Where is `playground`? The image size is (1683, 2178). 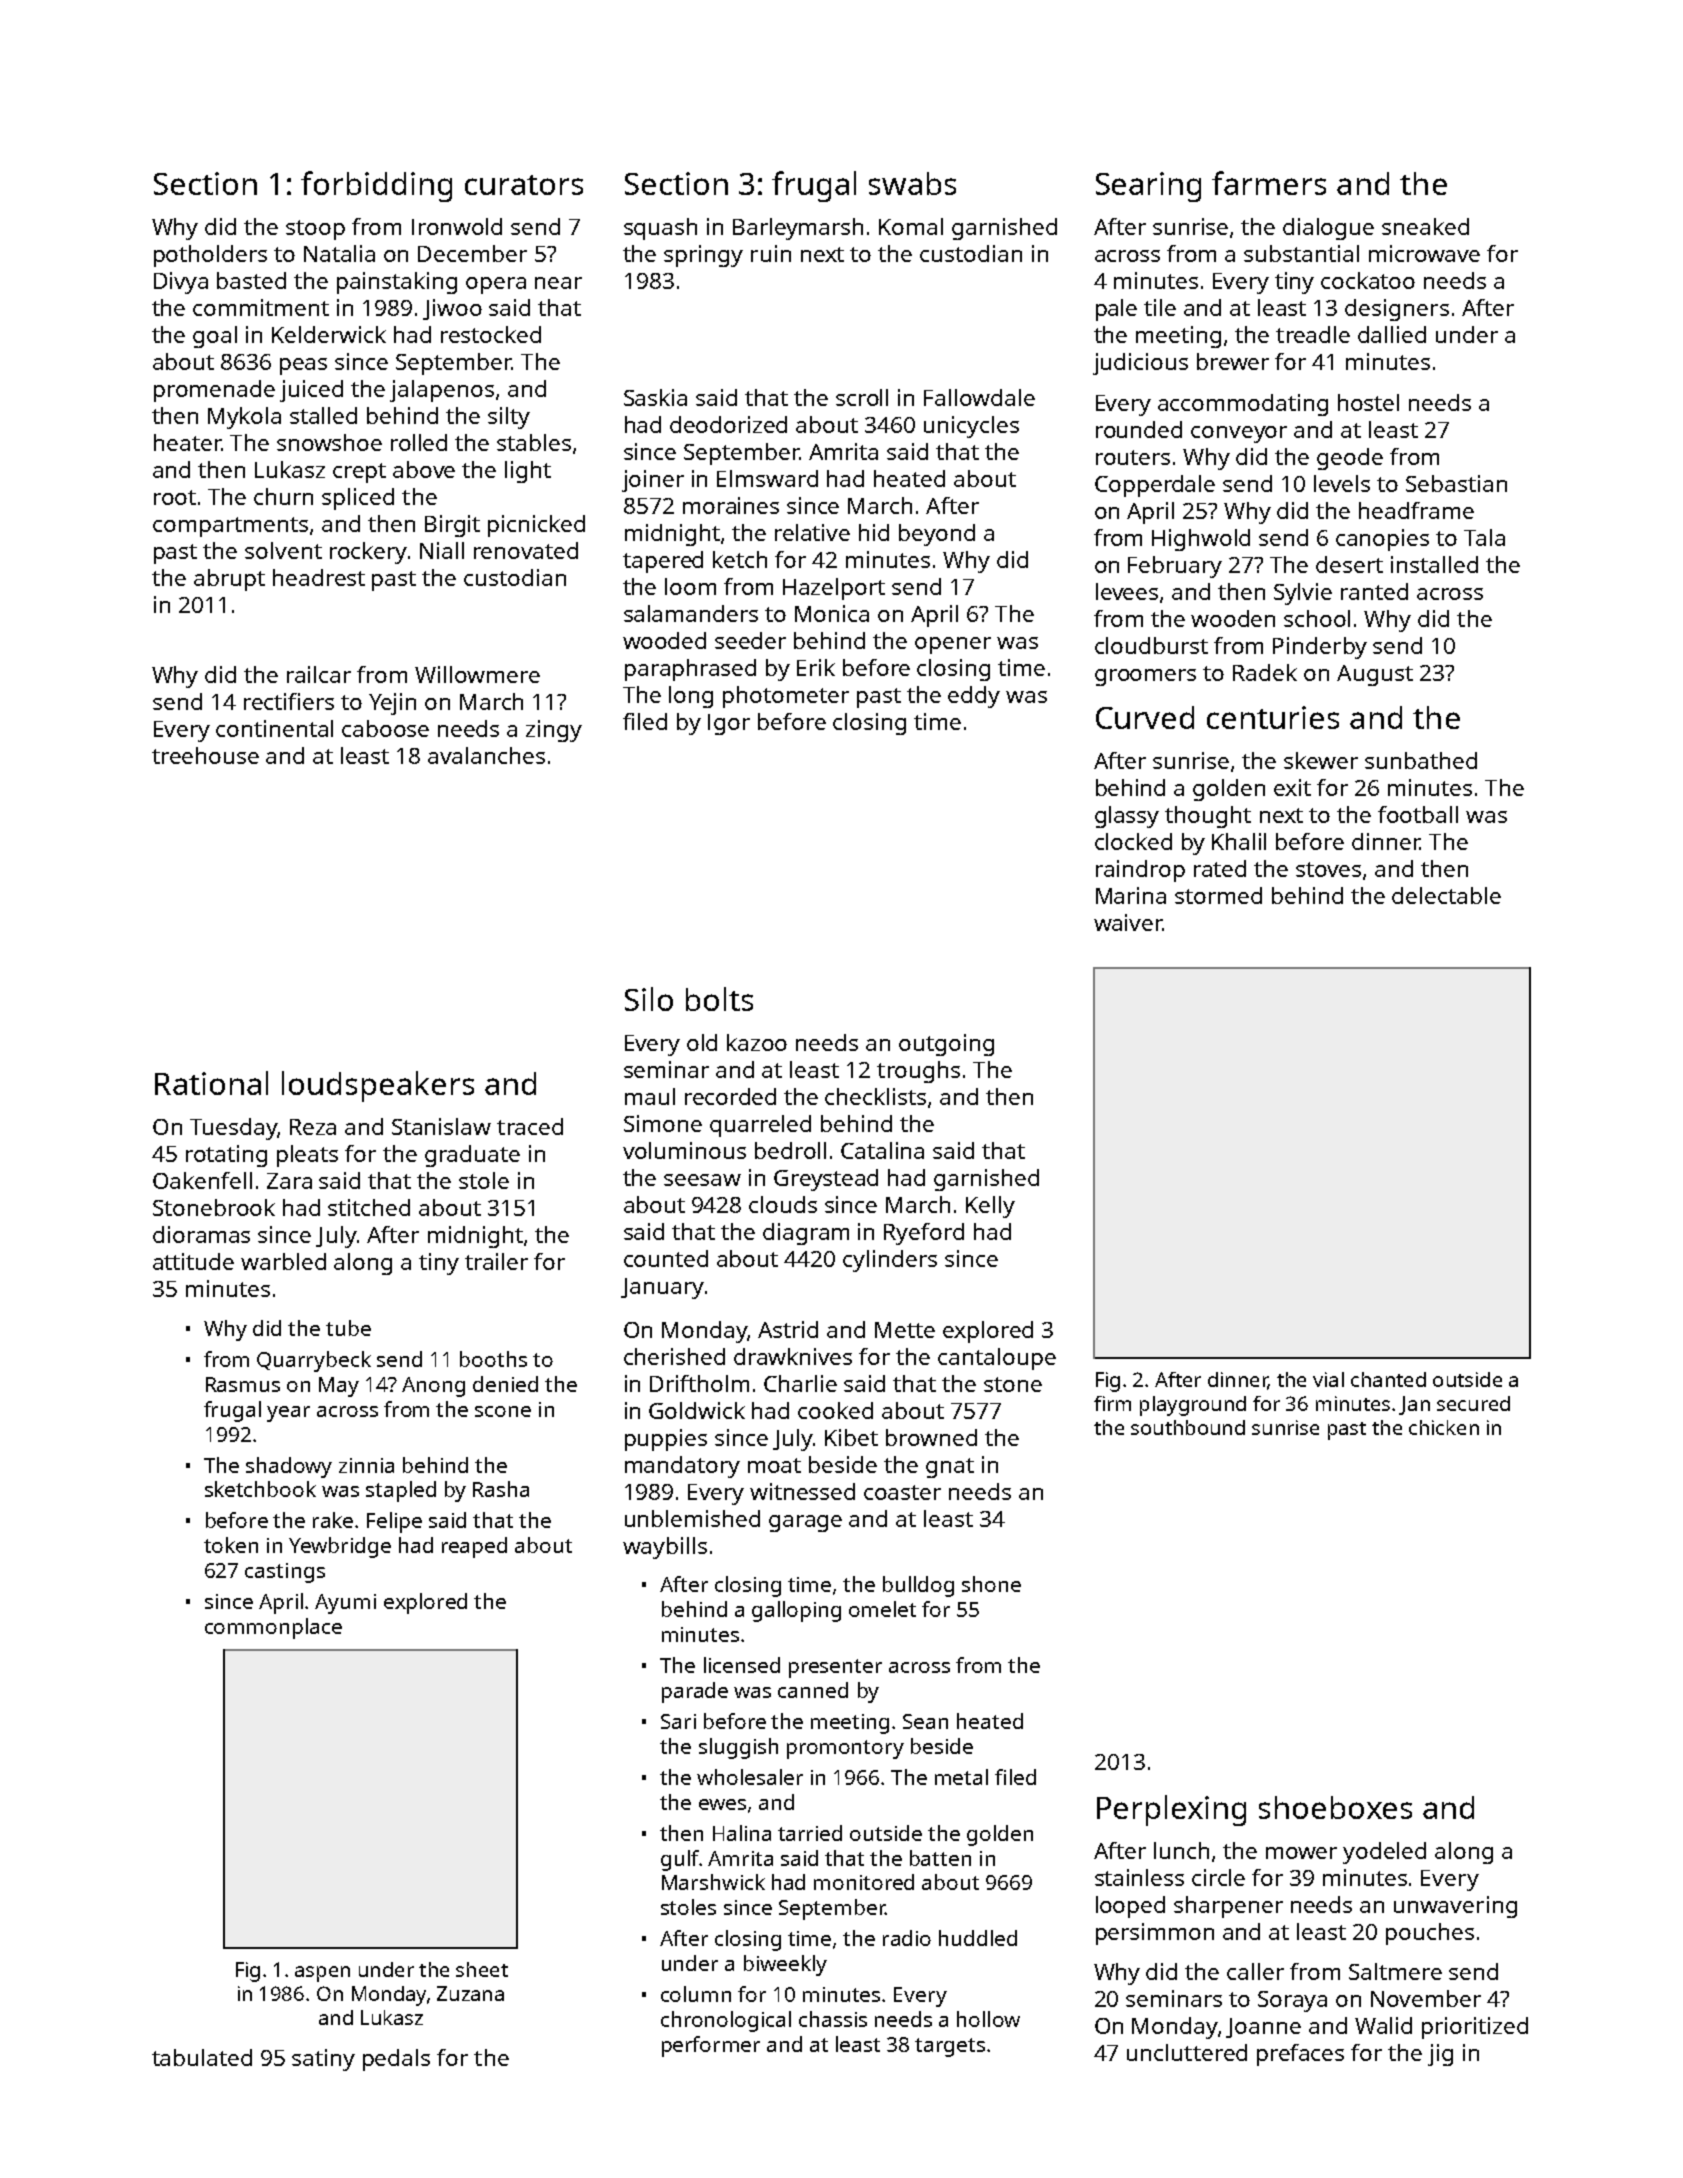 playground is located at coordinates (1193, 1406).
